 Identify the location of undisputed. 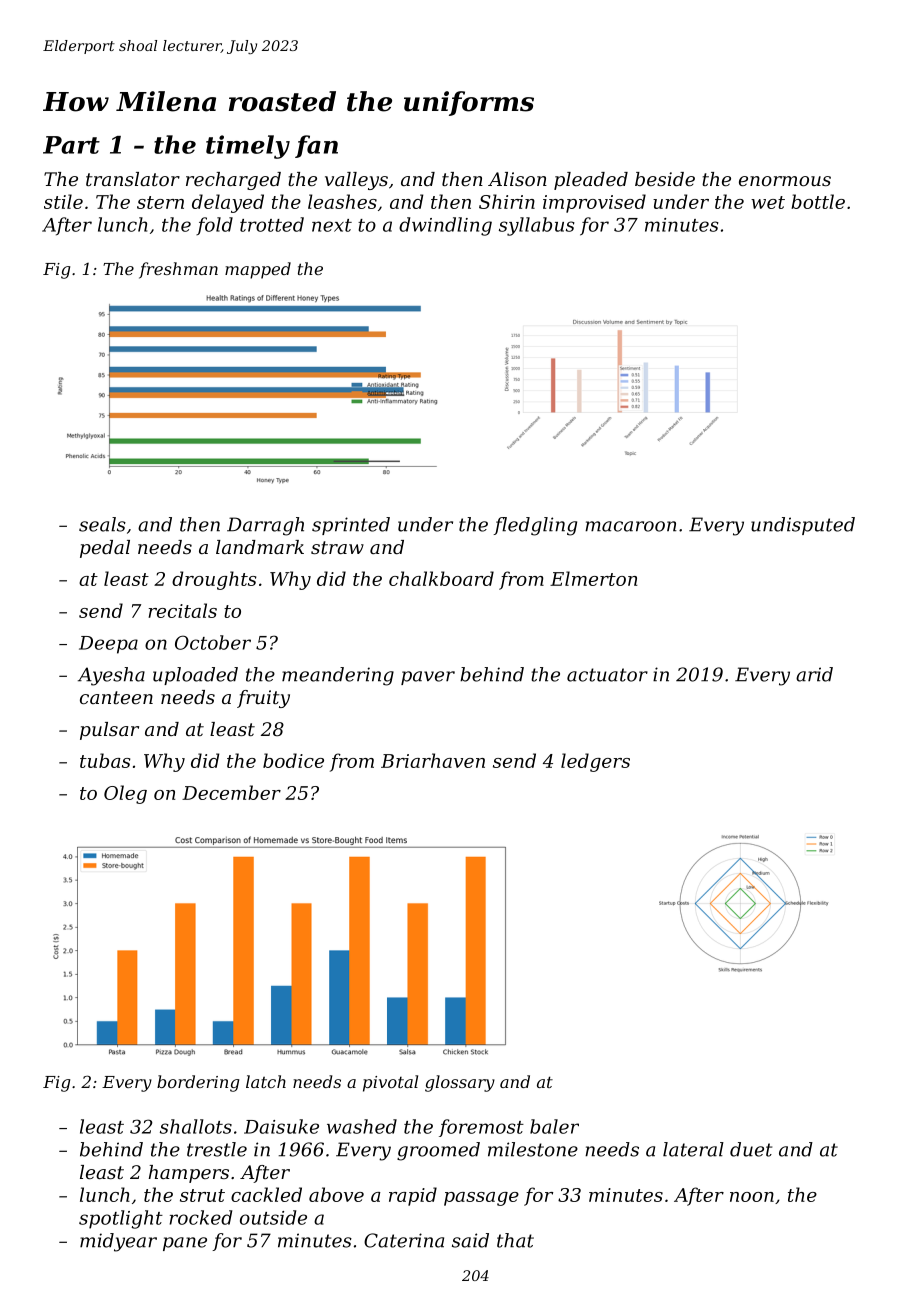
(803, 526).
